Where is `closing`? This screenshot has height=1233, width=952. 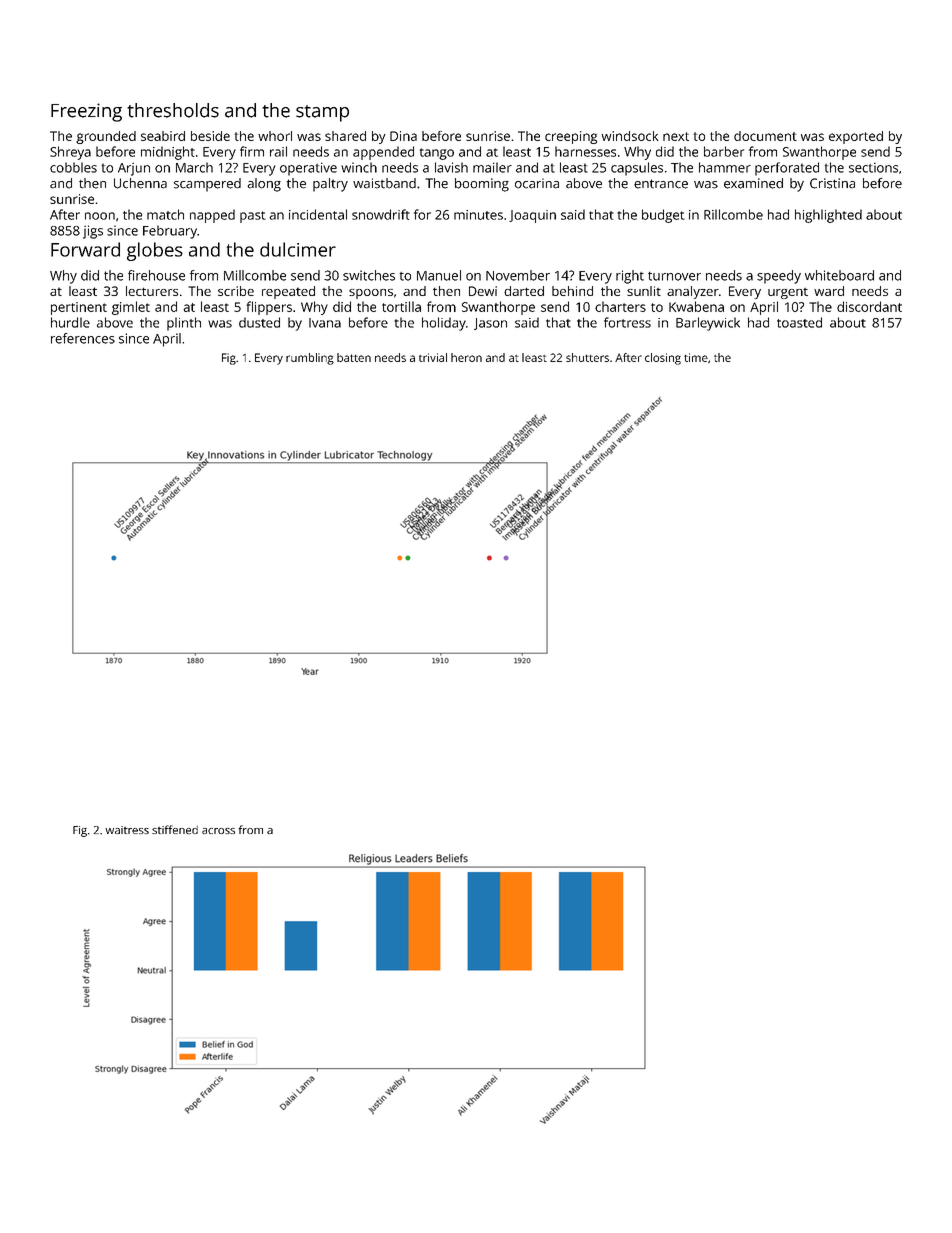
closing is located at coordinates (663, 359).
